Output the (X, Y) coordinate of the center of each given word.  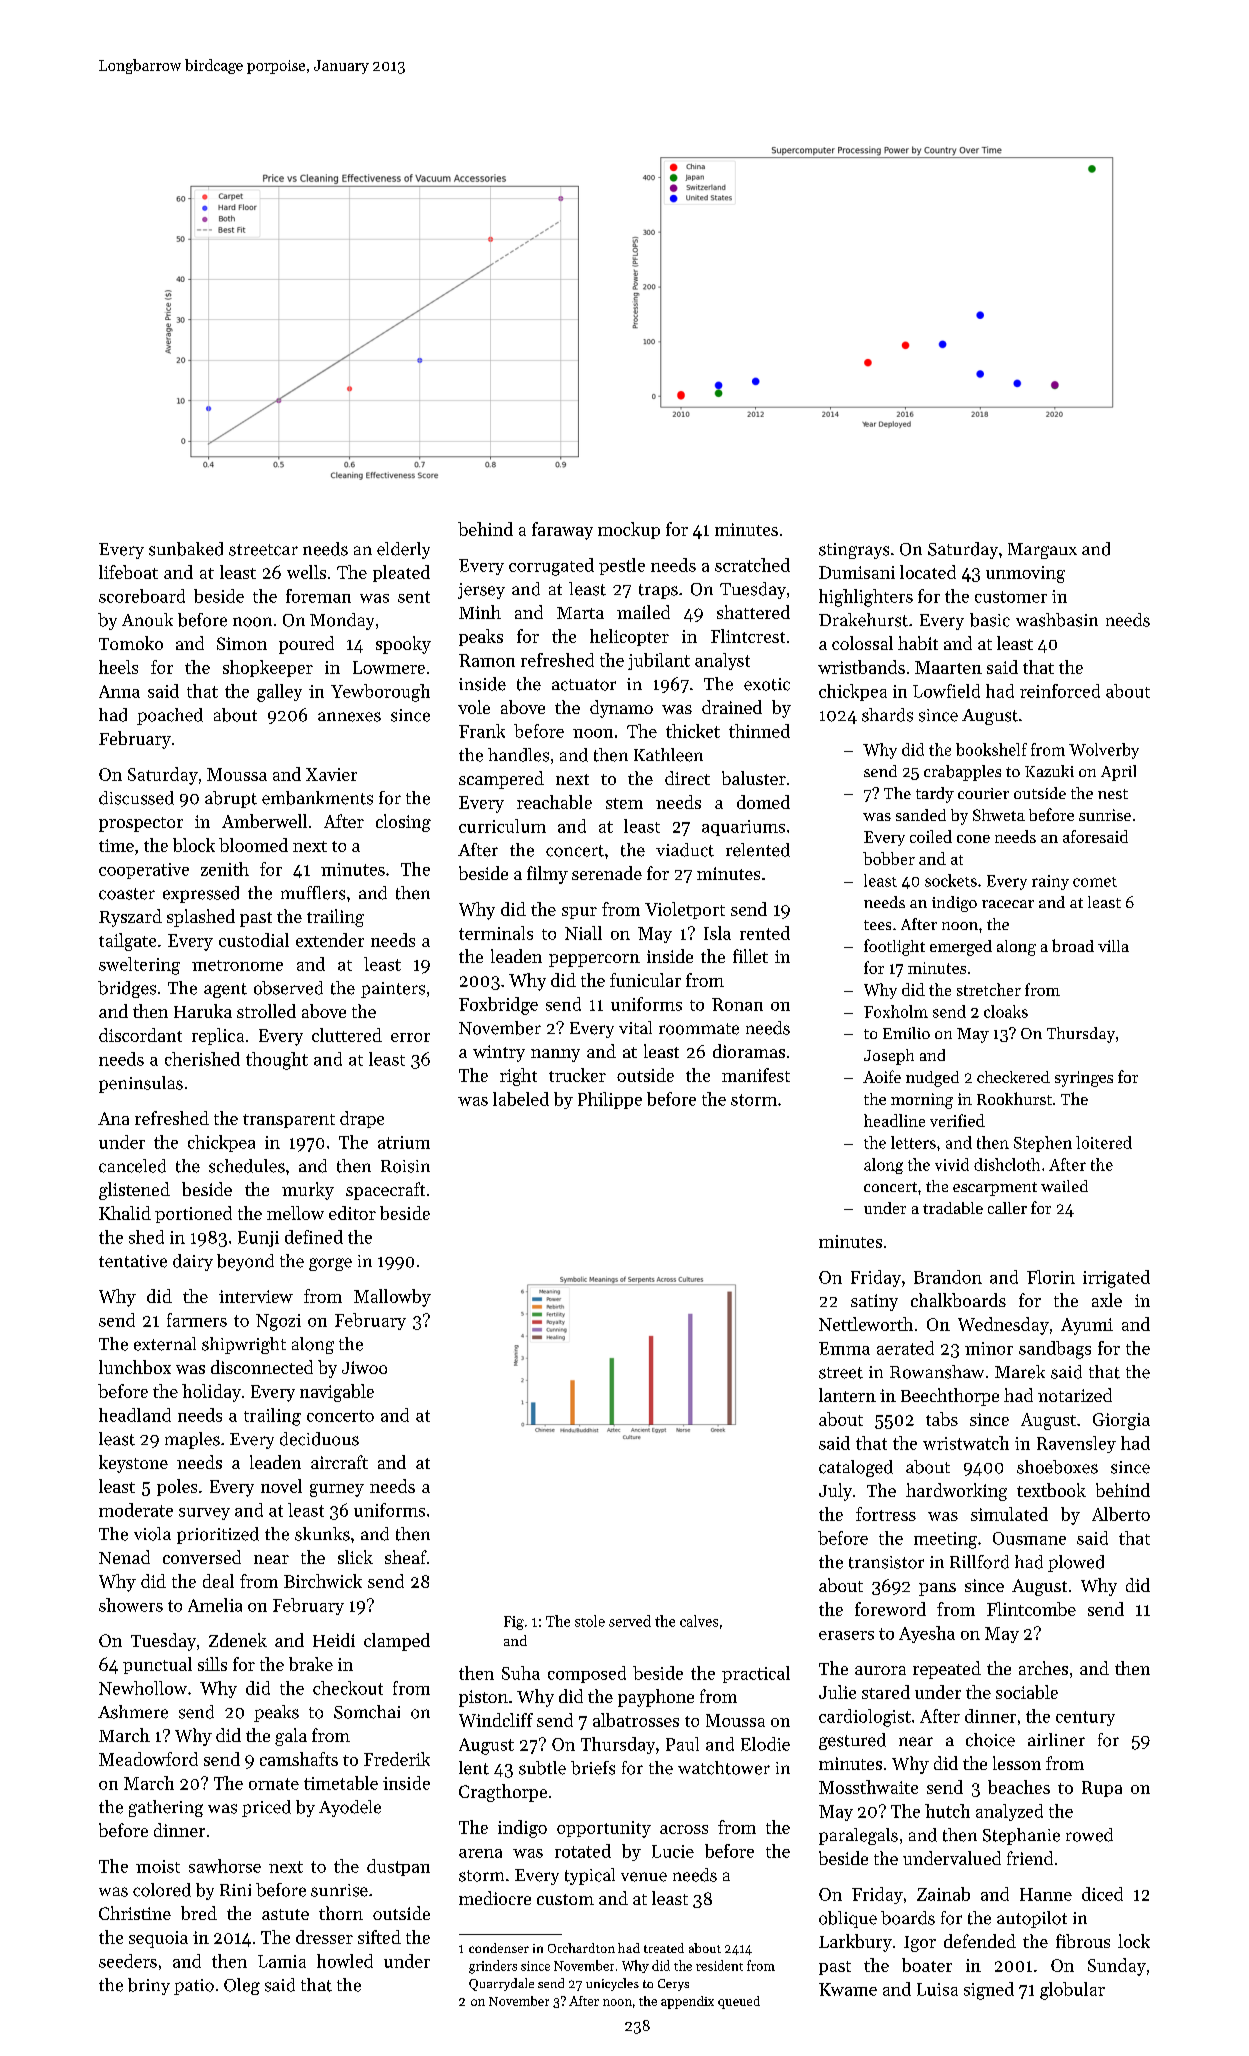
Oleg (242, 1986)
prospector (141, 824)
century (1085, 1718)
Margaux (1042, 551)
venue (644, 1877)
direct (687, 778)
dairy (193, 1262)
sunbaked (186, 549)
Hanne (1046, 1894)
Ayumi (1087, 1326)
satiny (874, 1302)
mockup (629, 530)
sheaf (406, 1557)
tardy (935, 795)
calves (699, 1621)
